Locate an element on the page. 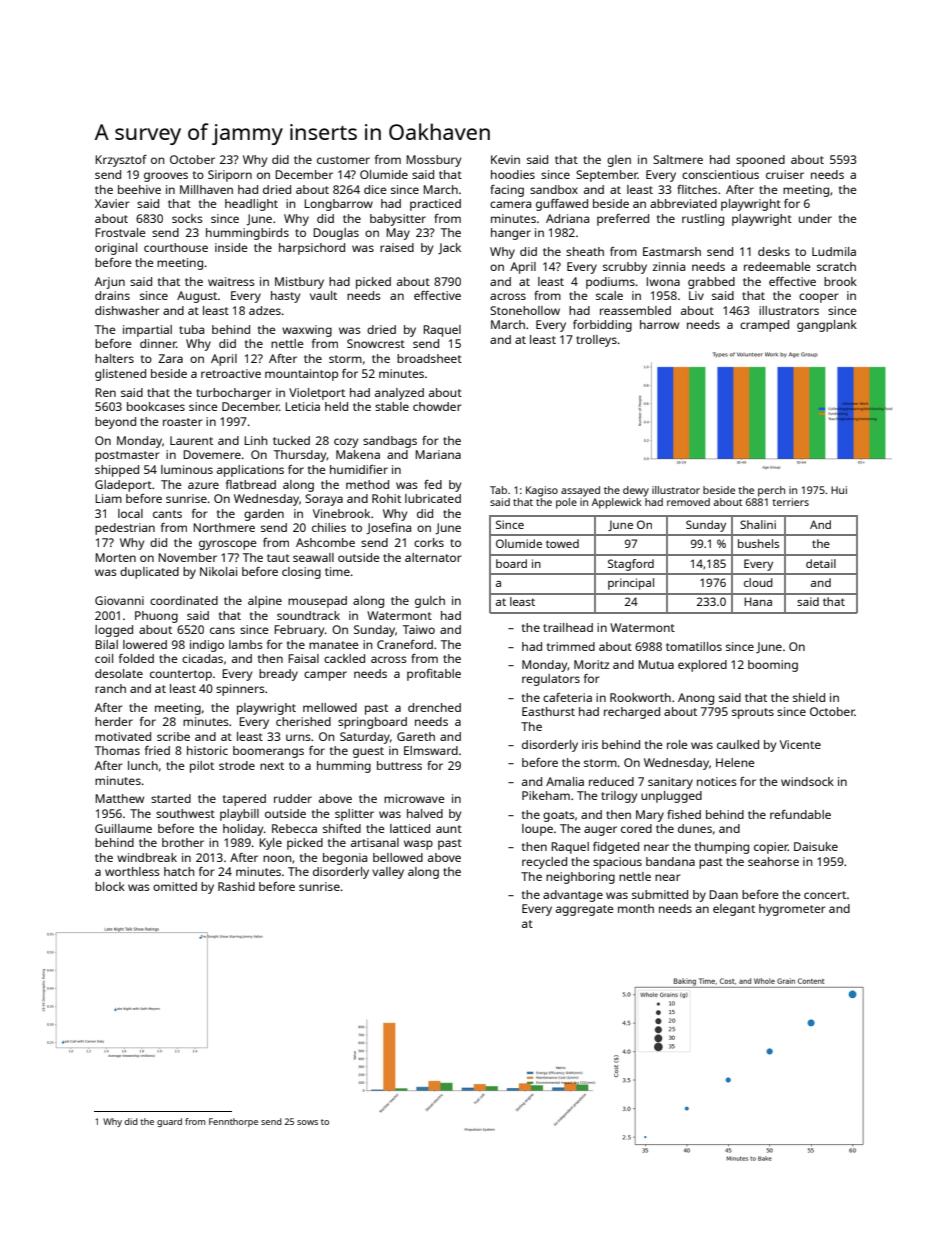 The width and height of the document is (952, 1233). facing is located at coordinates (507, 191).
